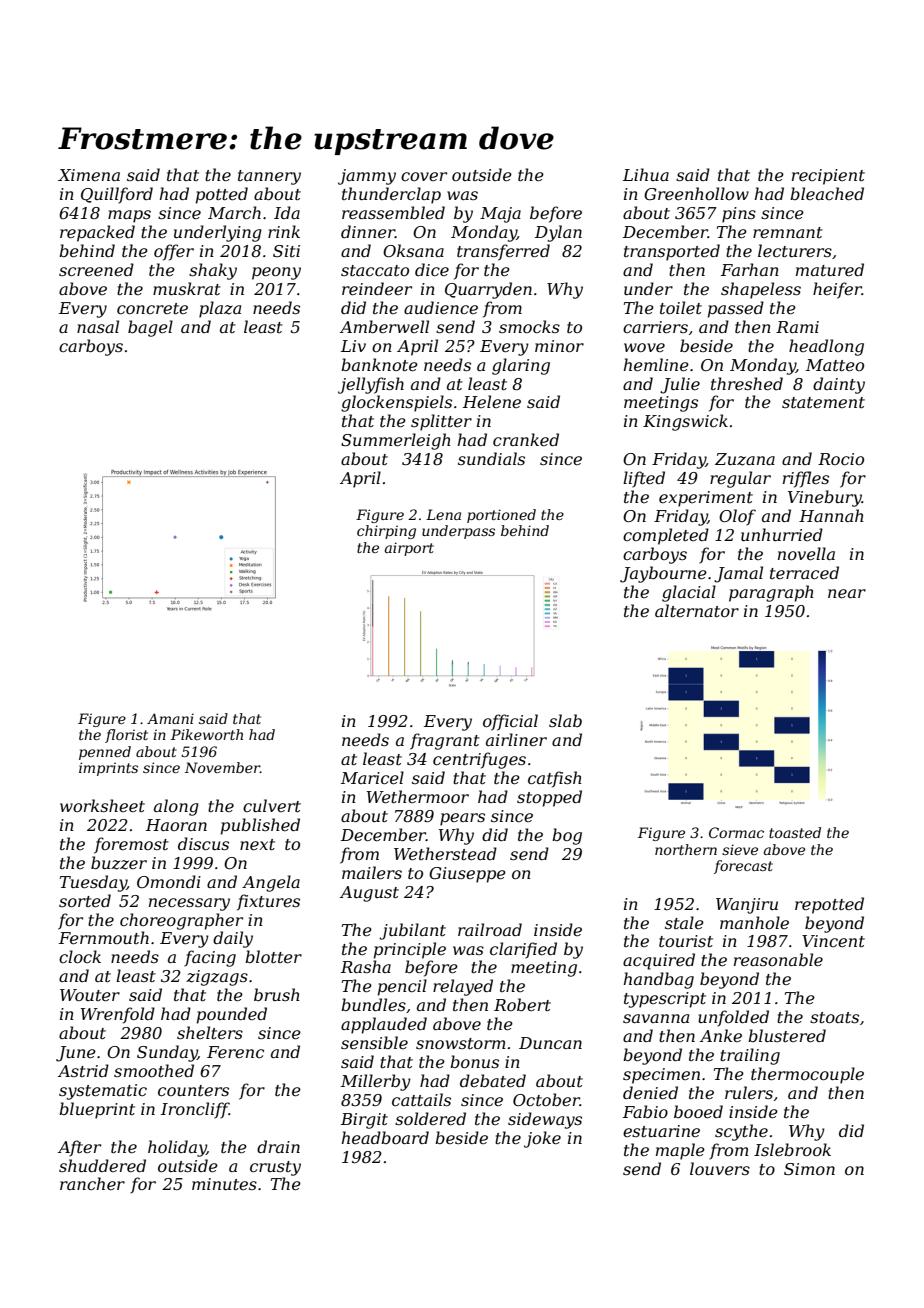  Describe the element at coordinates (126, 736) in the image. I see `florist` at that location.
